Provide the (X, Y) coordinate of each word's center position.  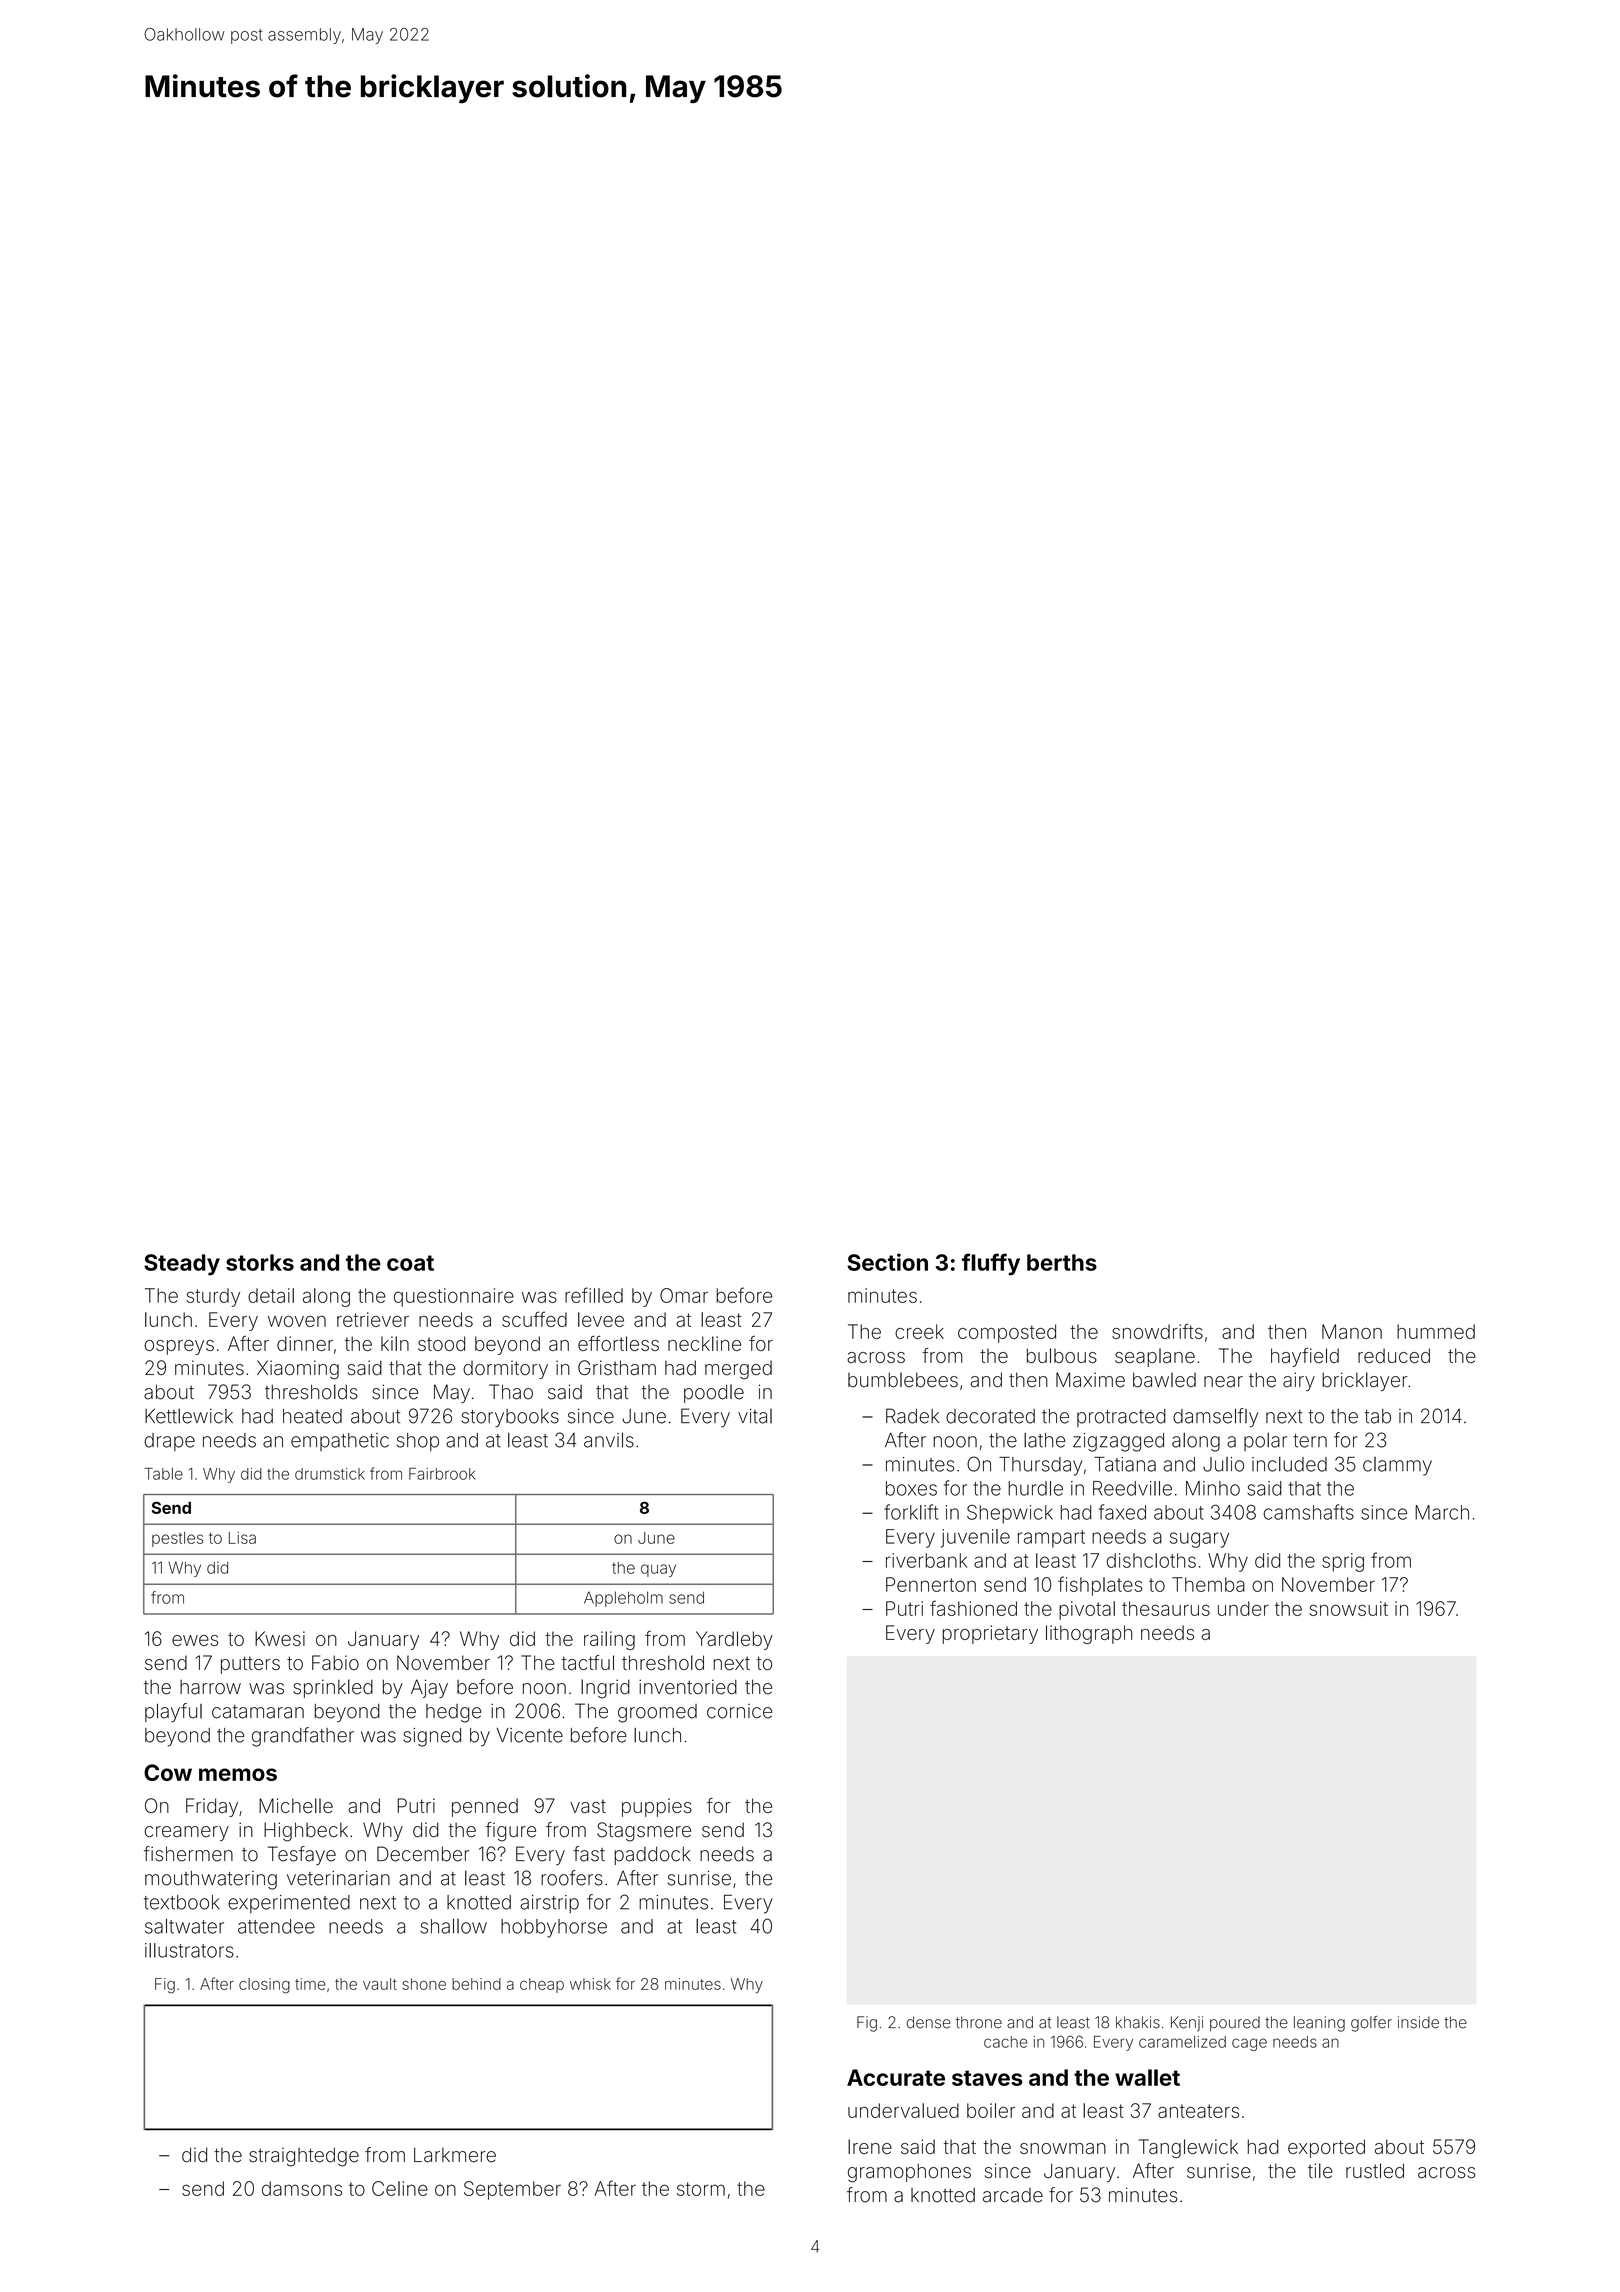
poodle (714, 1393)
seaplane (1155, 1357)
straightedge (304, 2157)
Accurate (896, 2077)
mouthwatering (211, 1880)
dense (929, 2022)
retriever (373, 1319)
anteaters (1198, 2111)
